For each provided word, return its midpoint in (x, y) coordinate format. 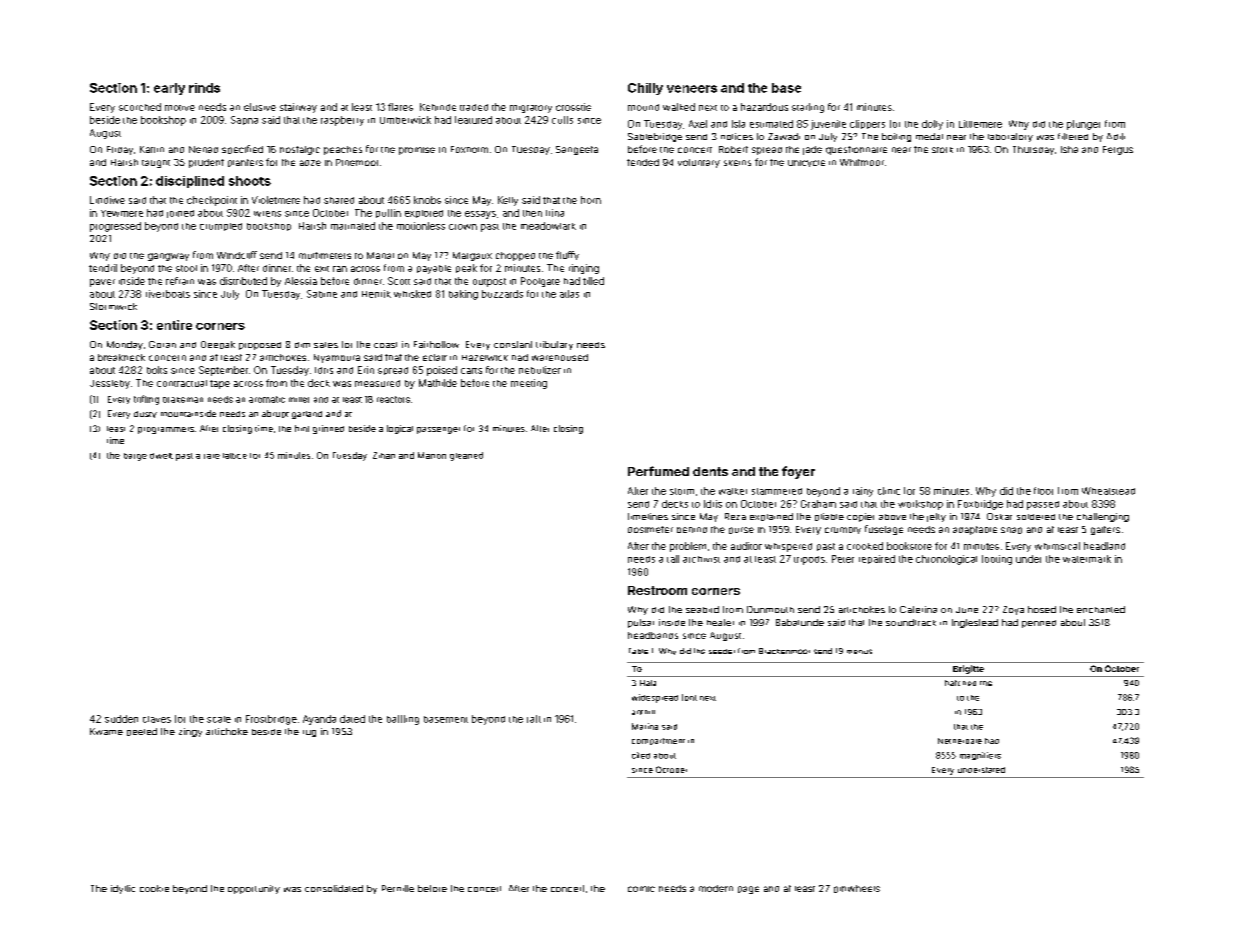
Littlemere (980, 124)
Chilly (645, 89)
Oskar (999, 516)
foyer (798, 472)
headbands (653, 635)
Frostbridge (271, 720)
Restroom (657, 590)
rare (212, 456)
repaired (877, 559)
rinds (204, 88)
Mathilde (438, 383)
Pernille (398, 888)
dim (302, 345)
